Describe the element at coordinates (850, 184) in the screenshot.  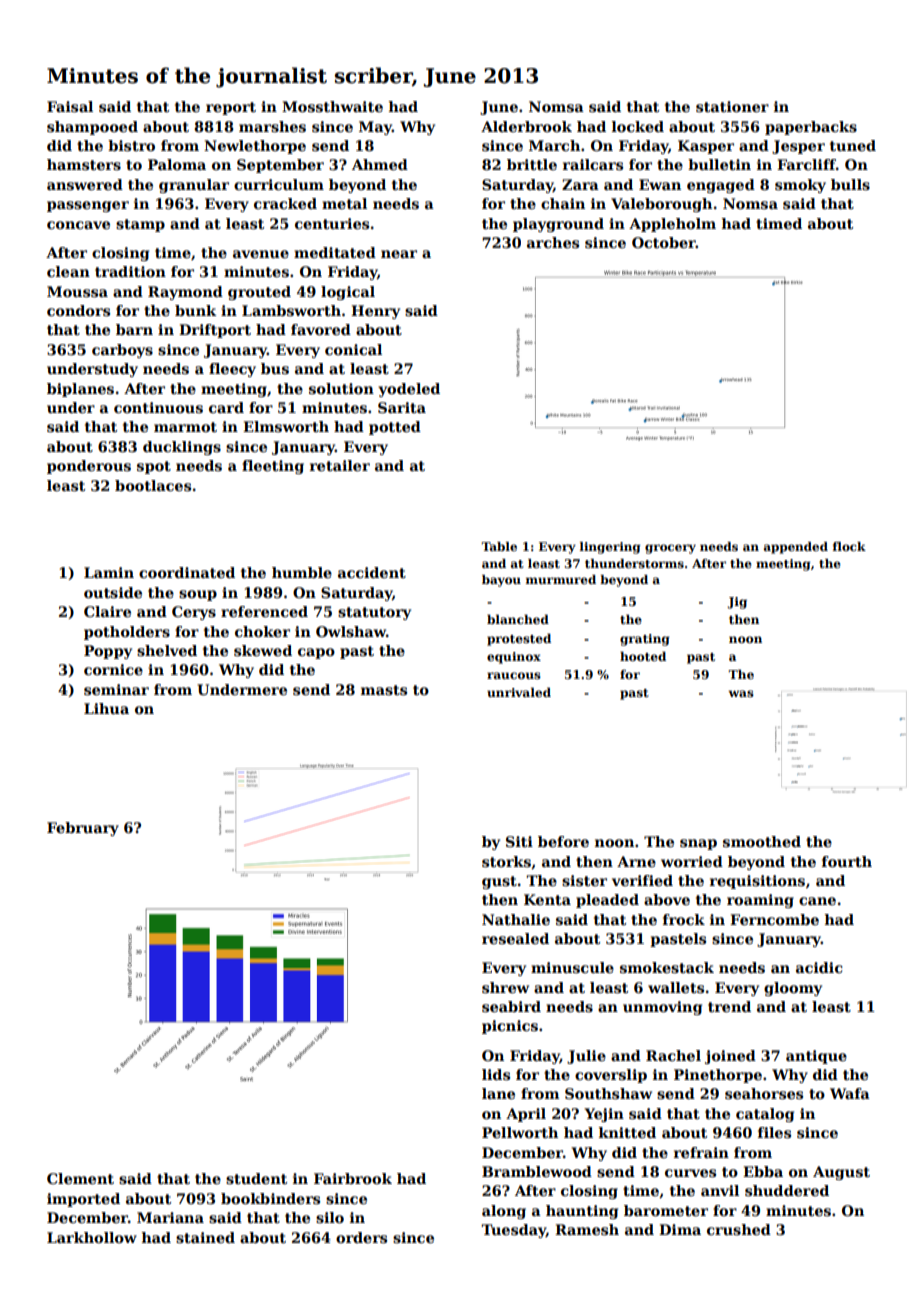
I see `bulls` at that location.
